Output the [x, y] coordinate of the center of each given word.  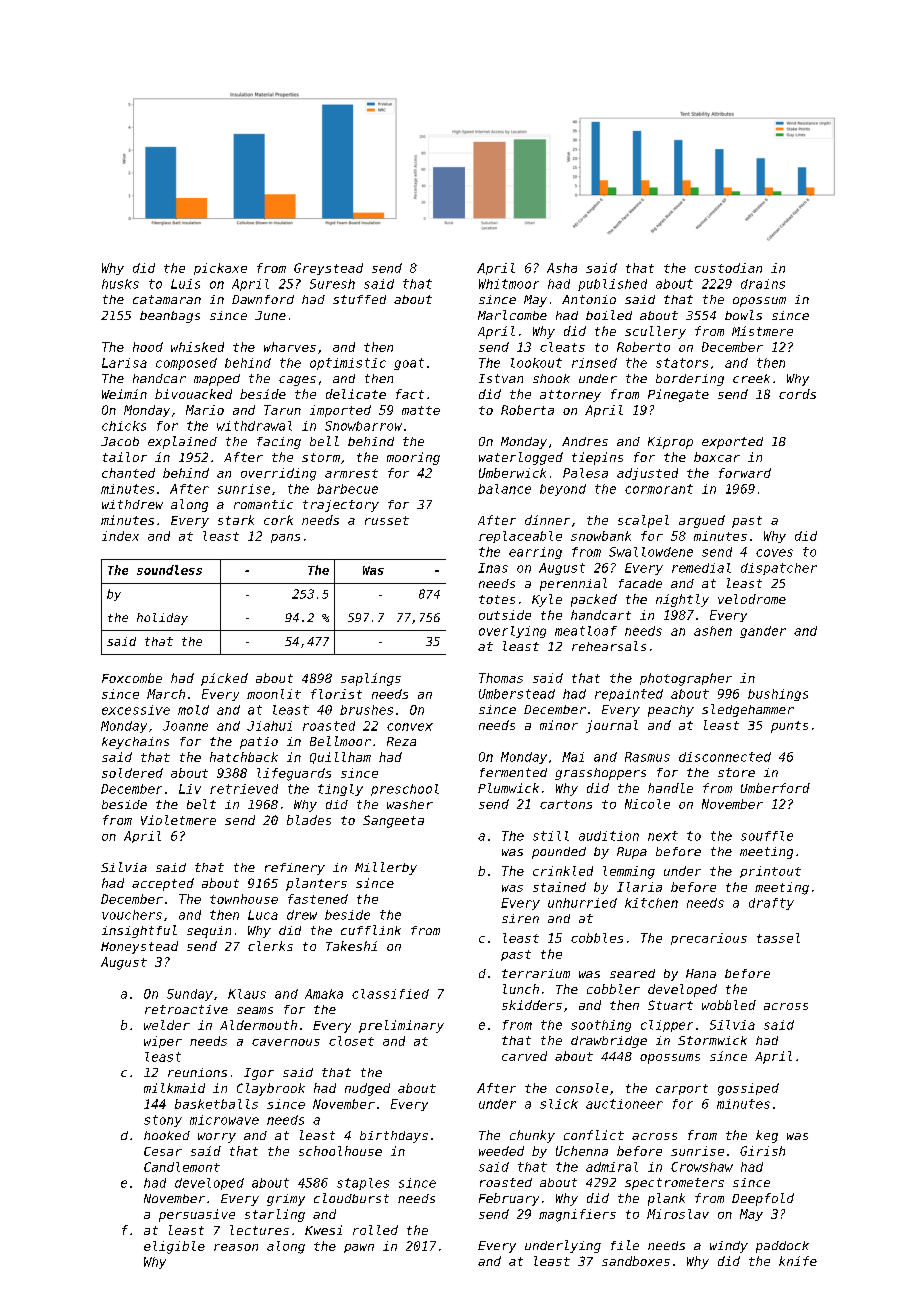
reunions [197, 1072]
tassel [778, 938]
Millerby [386, 868]
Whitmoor [509, 284]
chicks [124, 426]
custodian [728, 268]
